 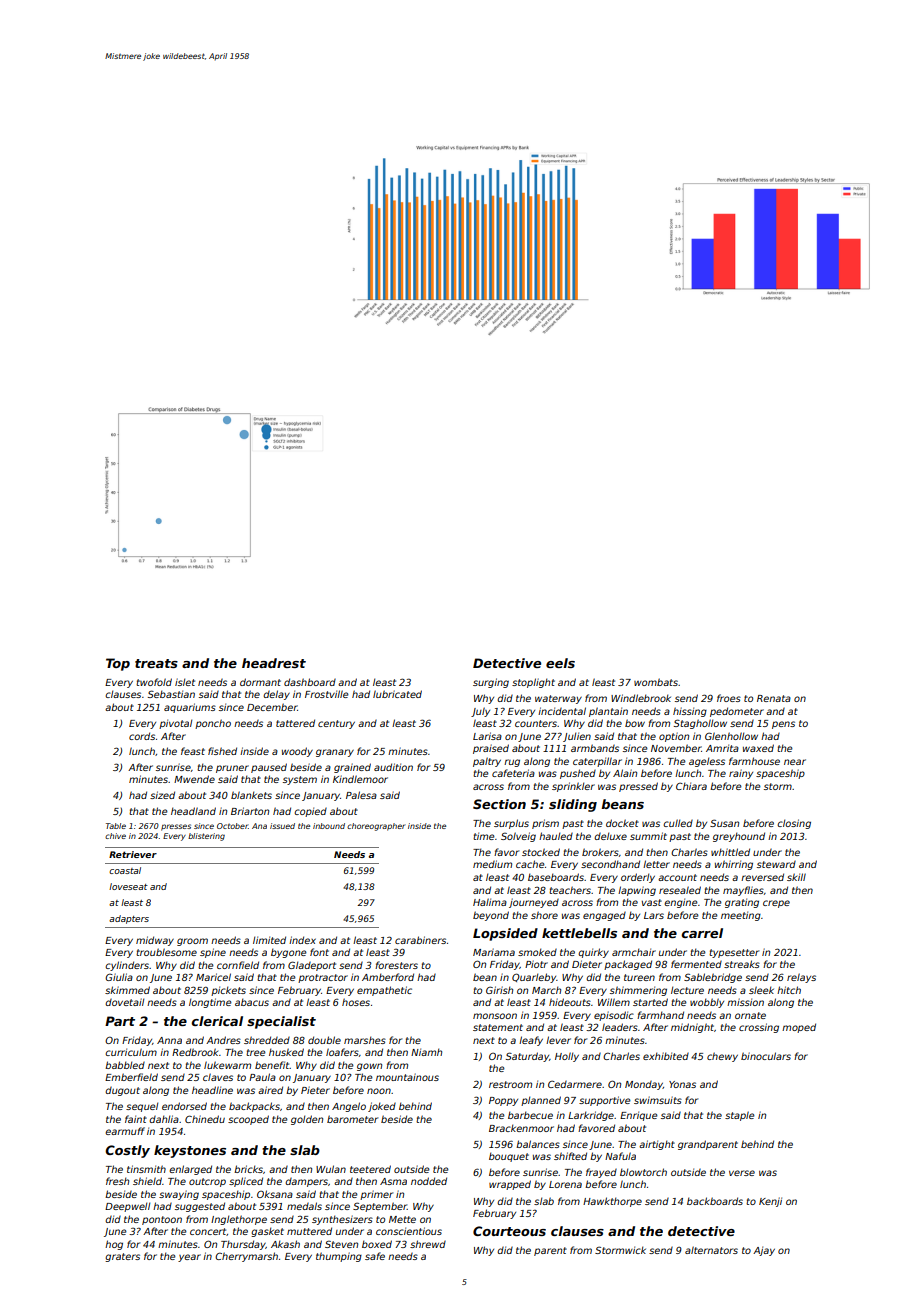 I want to click on eels, so click(x=560, y=663).
